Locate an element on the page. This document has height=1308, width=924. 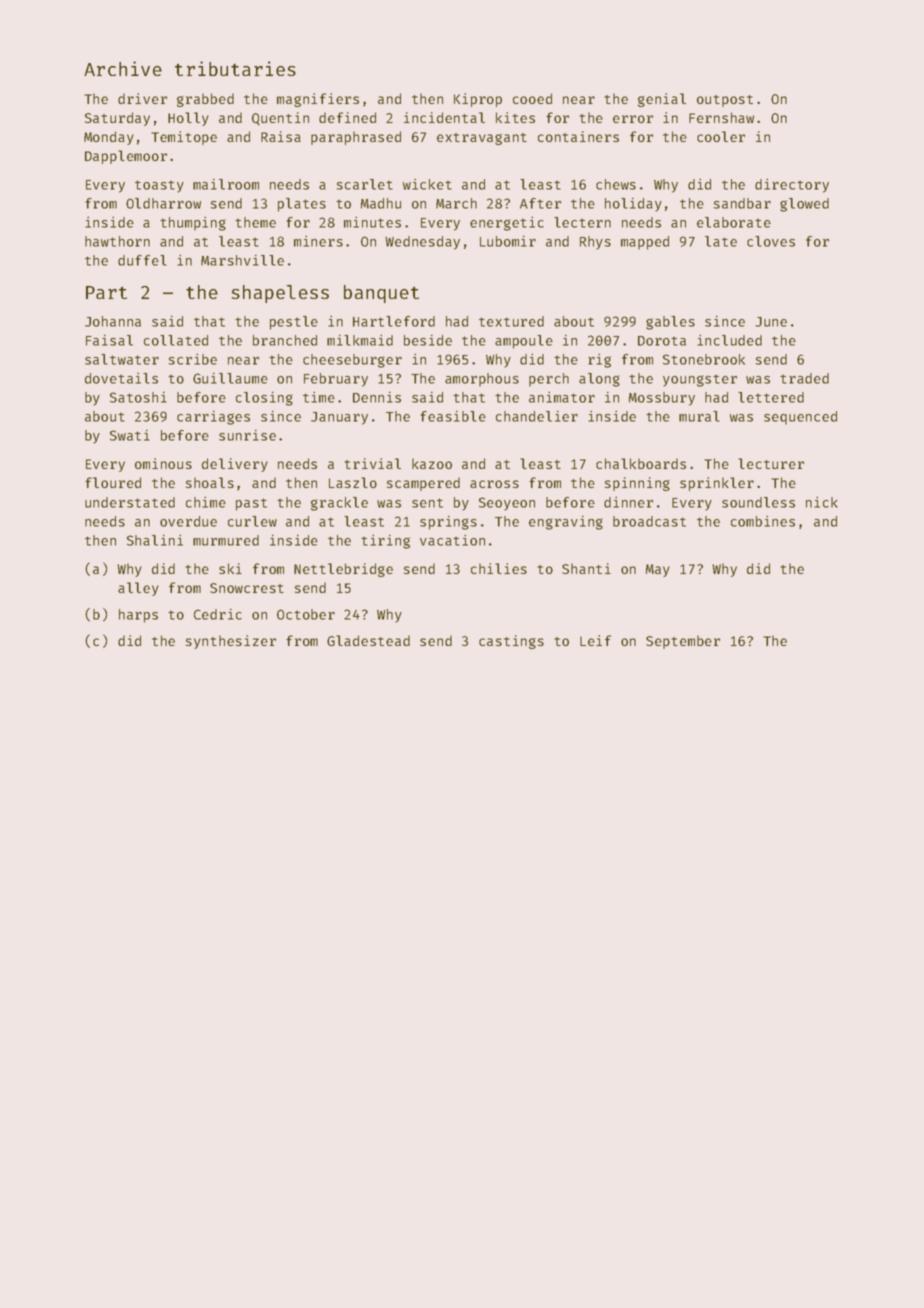
perch is located at coordinates (549, 380).
